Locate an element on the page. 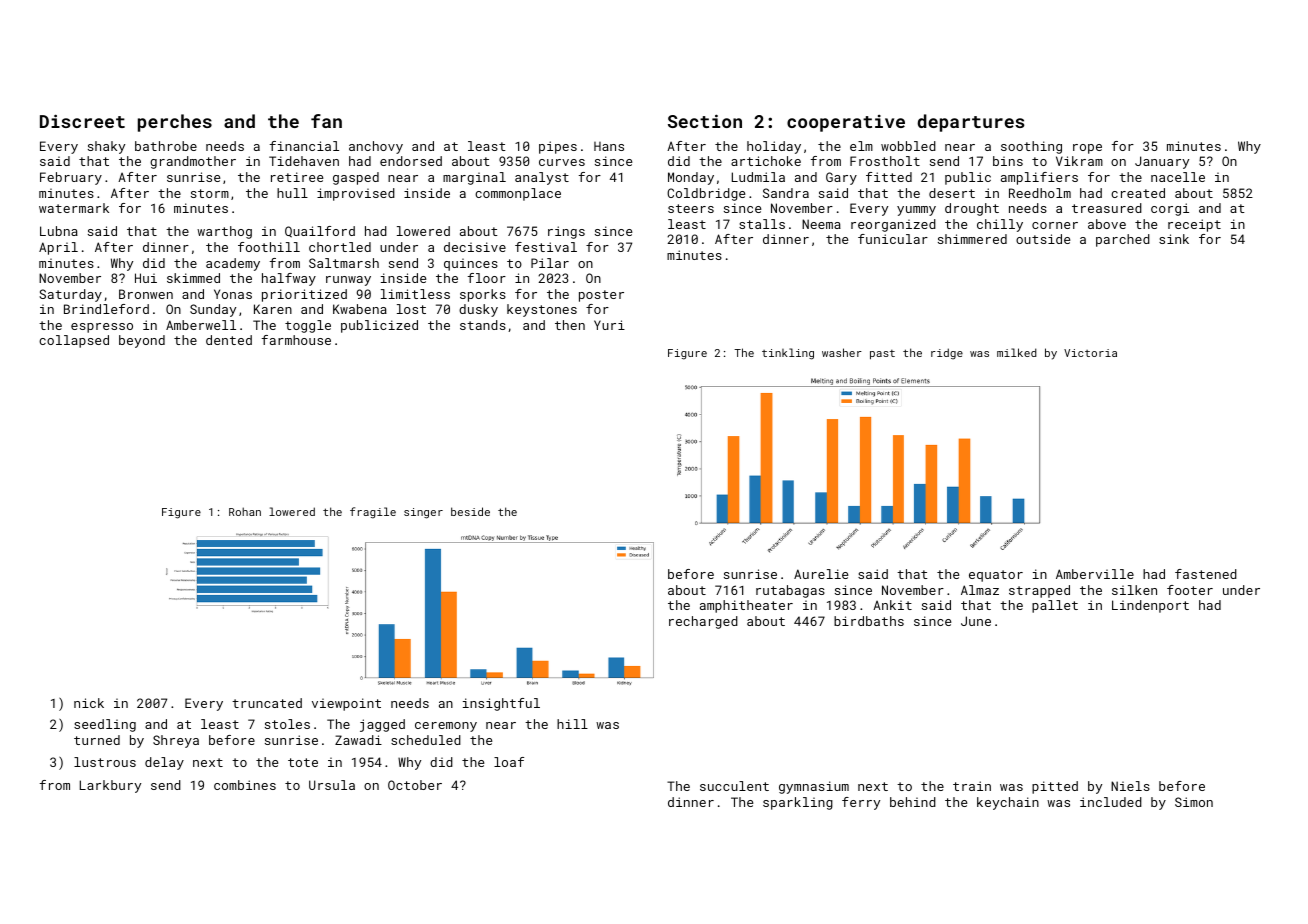 The height and width of the page is (924, 1308). Victoria is located at coordinates (1090, 353).
